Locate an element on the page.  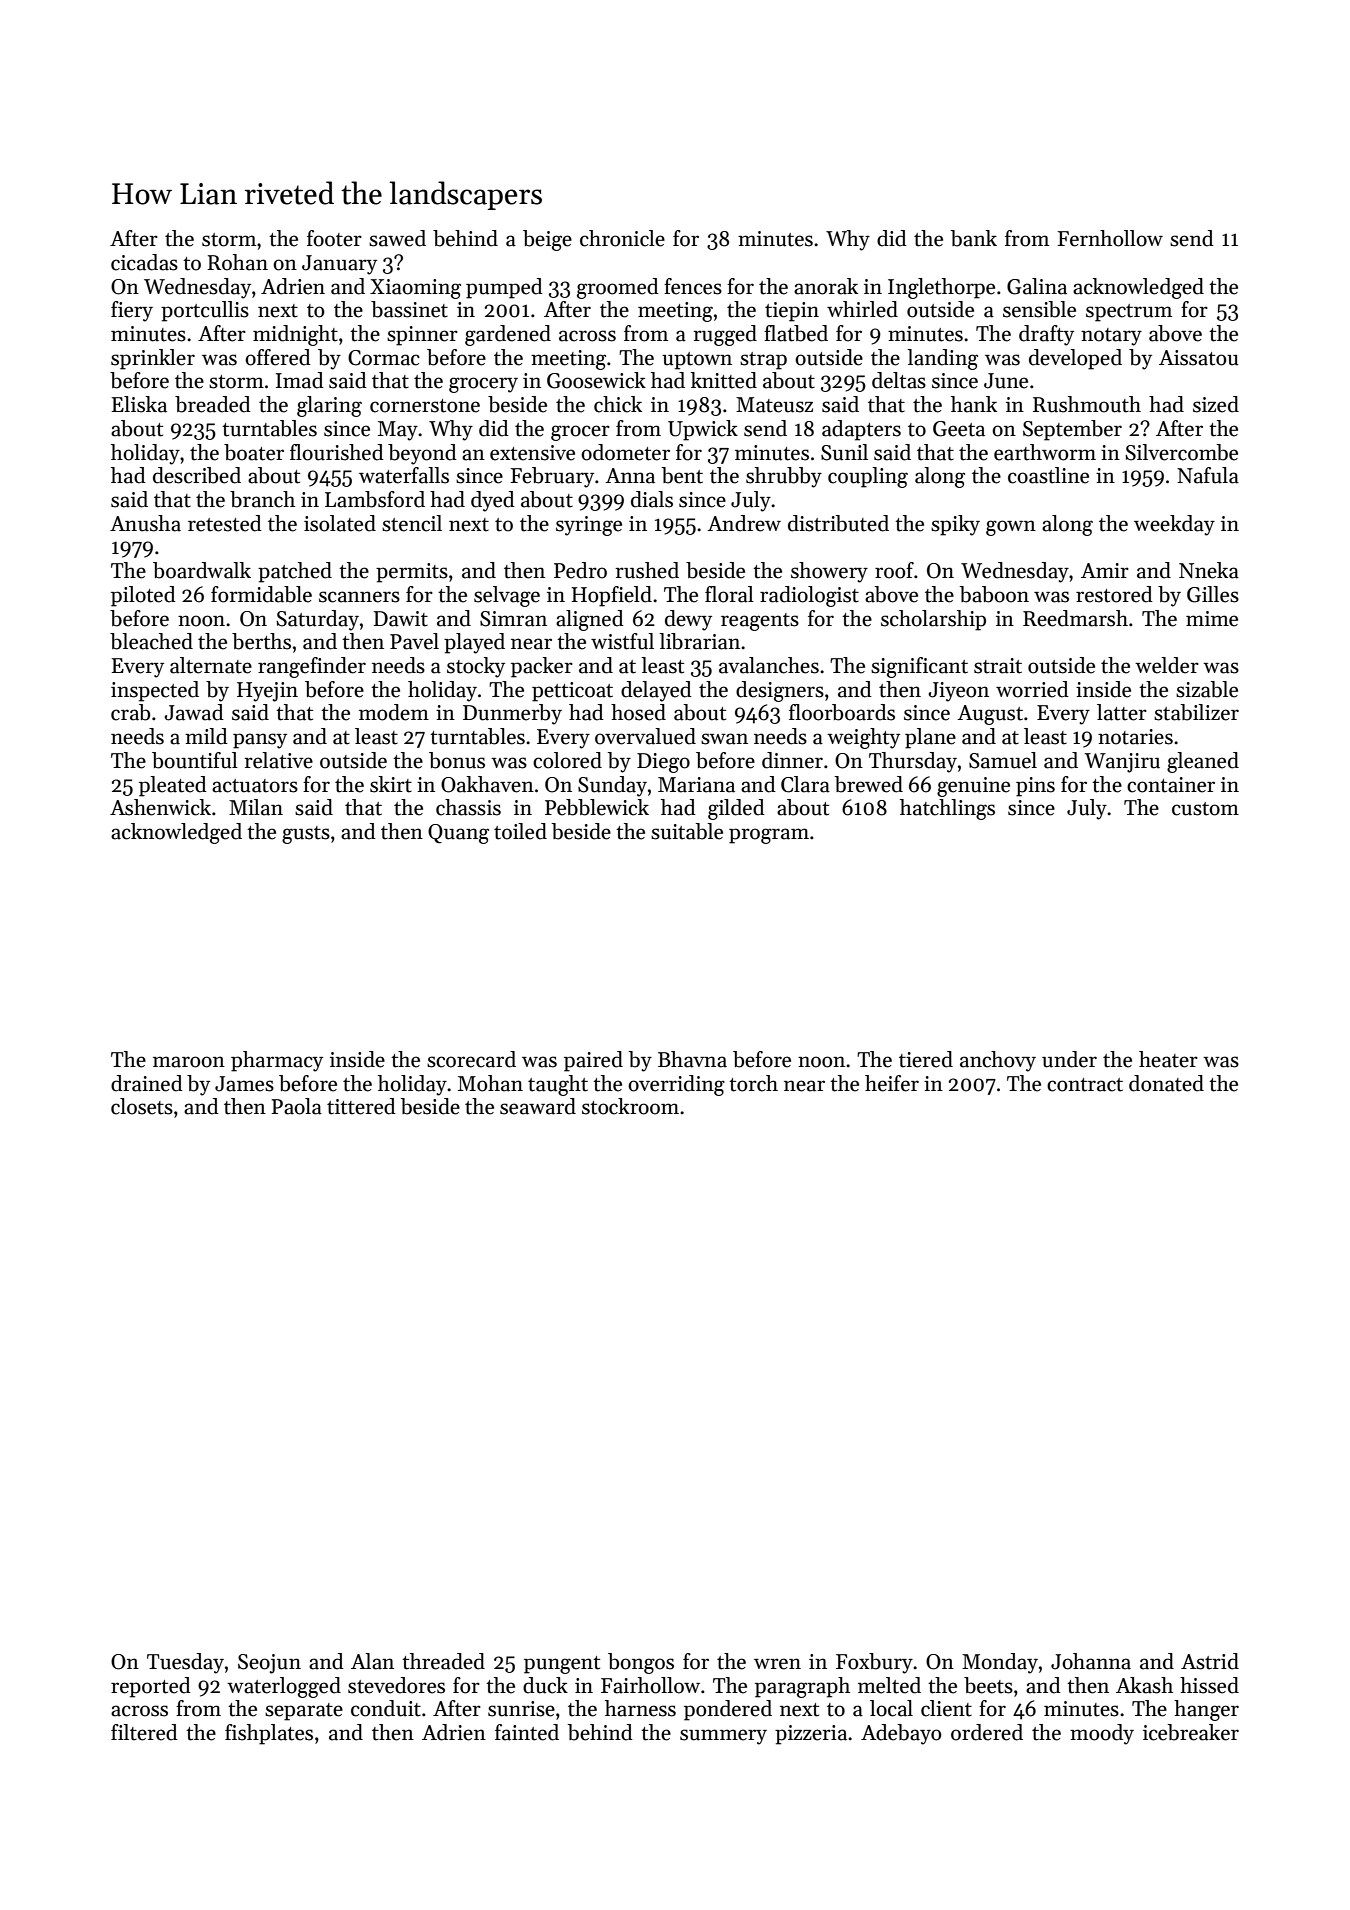
custom is located at coordinates (1205, 809).
